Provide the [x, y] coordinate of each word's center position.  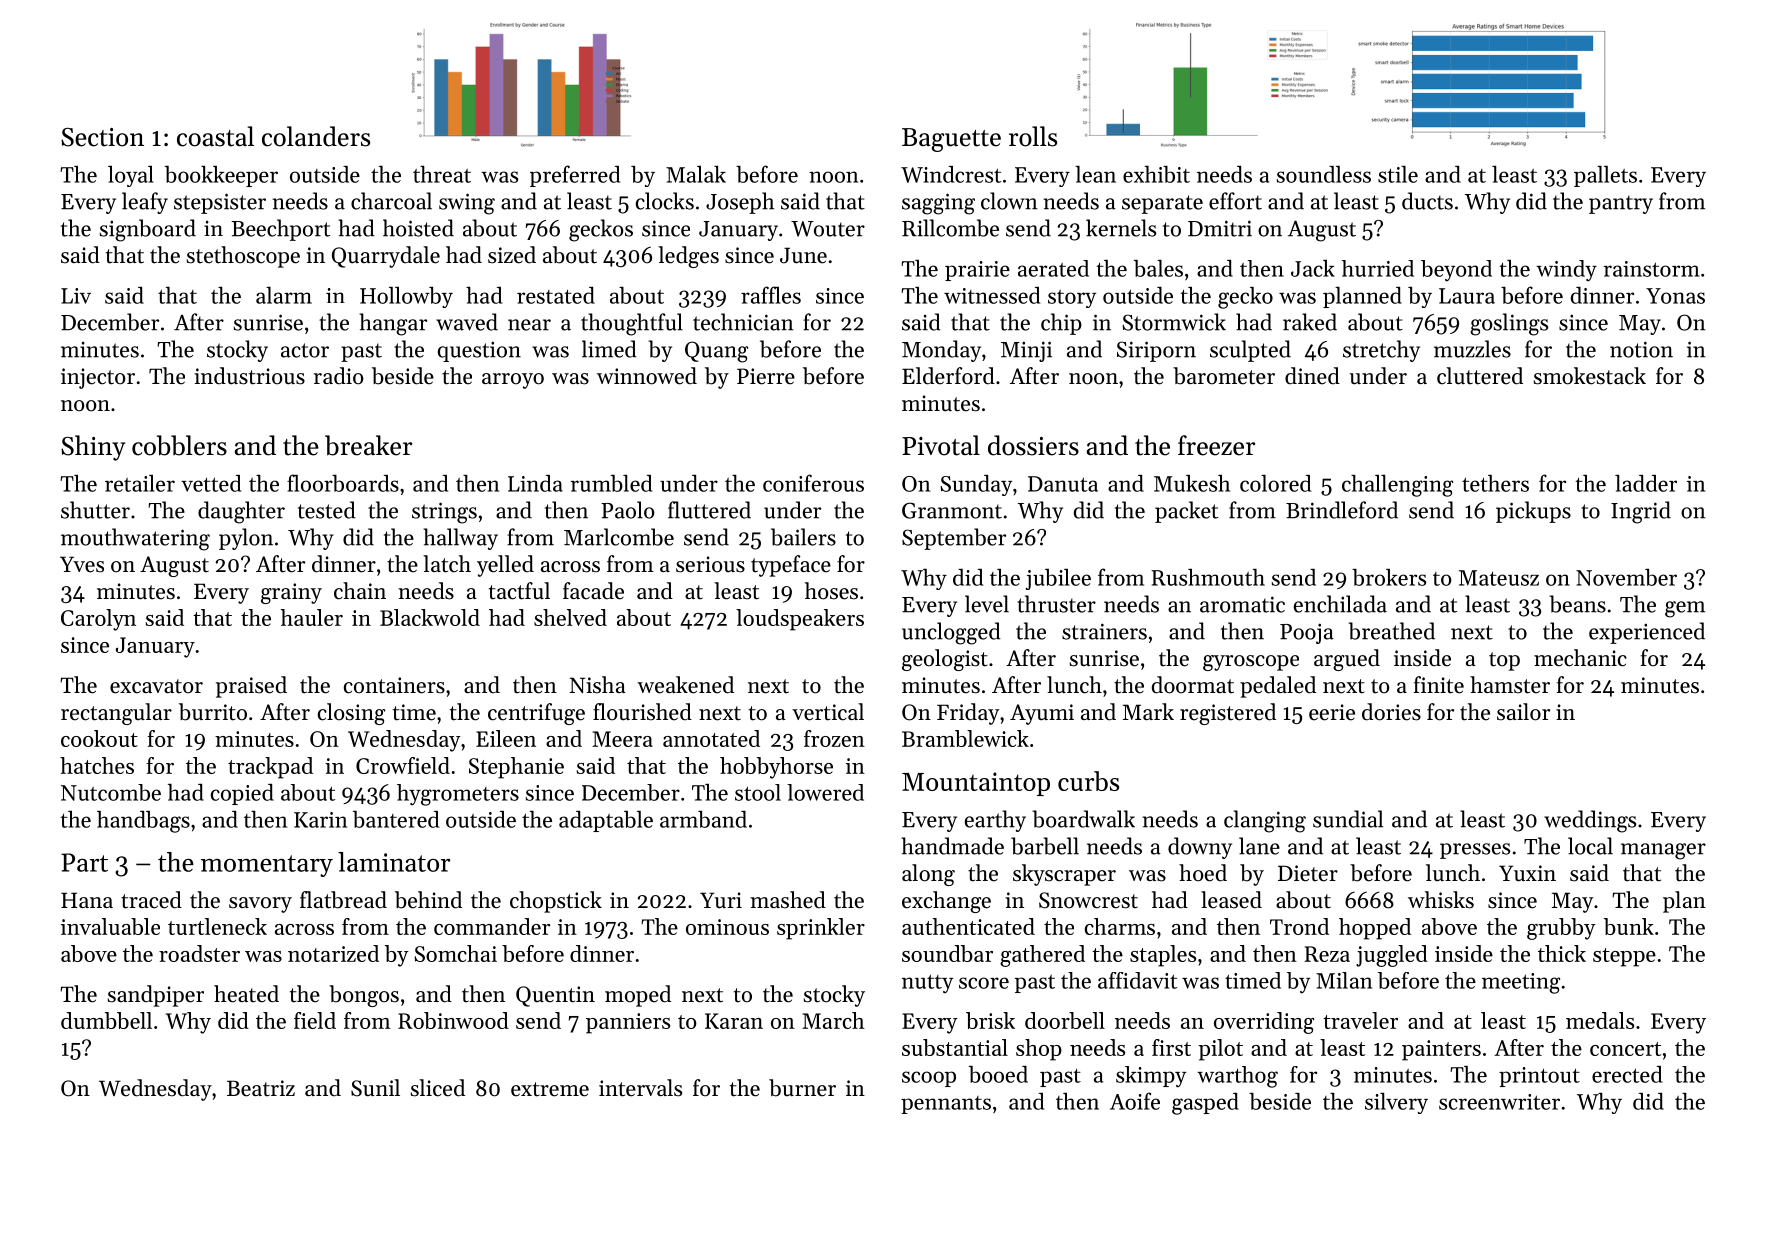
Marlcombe [619, 537]
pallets [1605, 176]
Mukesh [1192, 483]
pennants [946, 1105]
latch [447, 564]
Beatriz [261, 1088]
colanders [316, 136]
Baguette [951, 140]
